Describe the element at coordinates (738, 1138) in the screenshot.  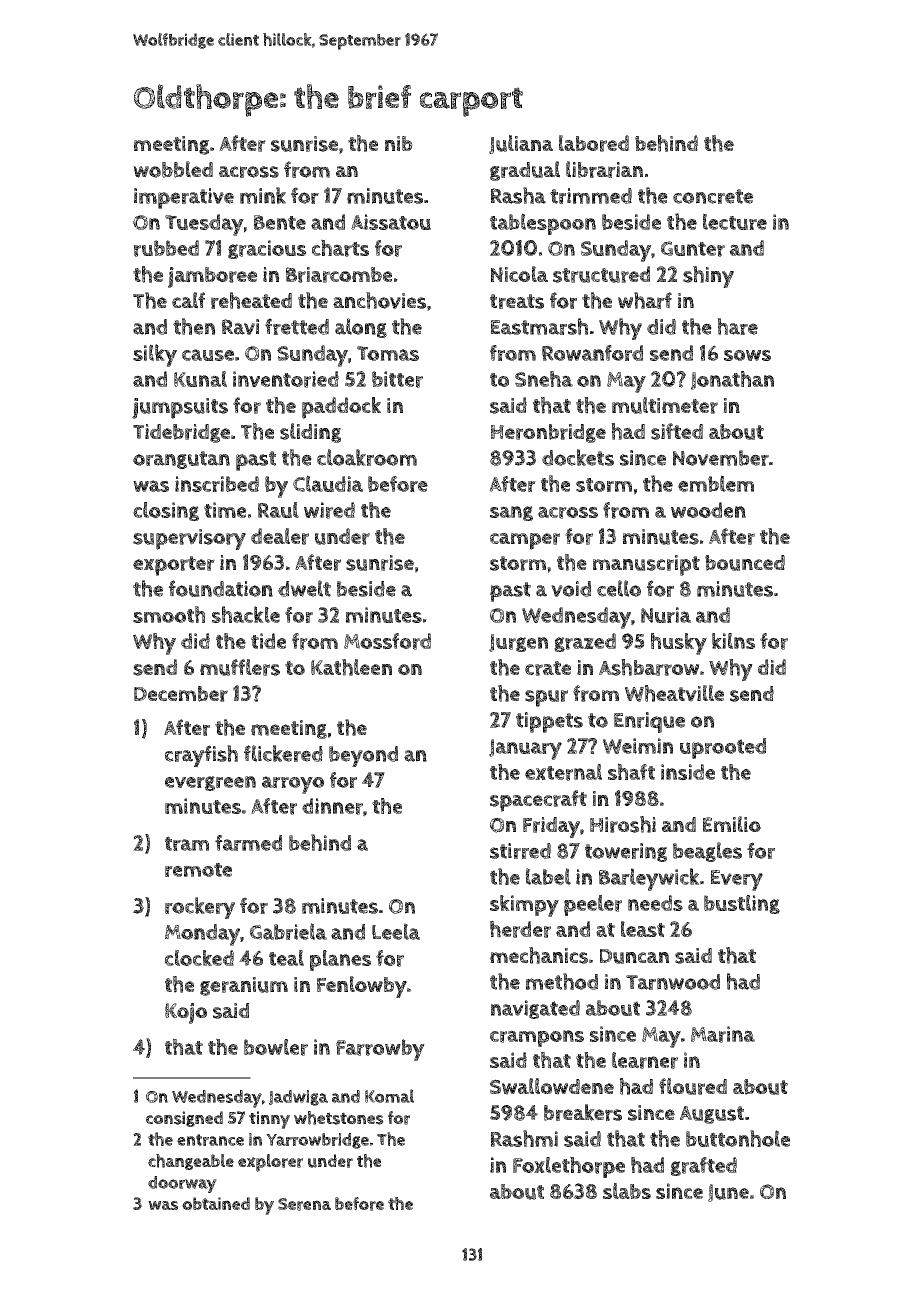
I see `buttonhole` at that location.
